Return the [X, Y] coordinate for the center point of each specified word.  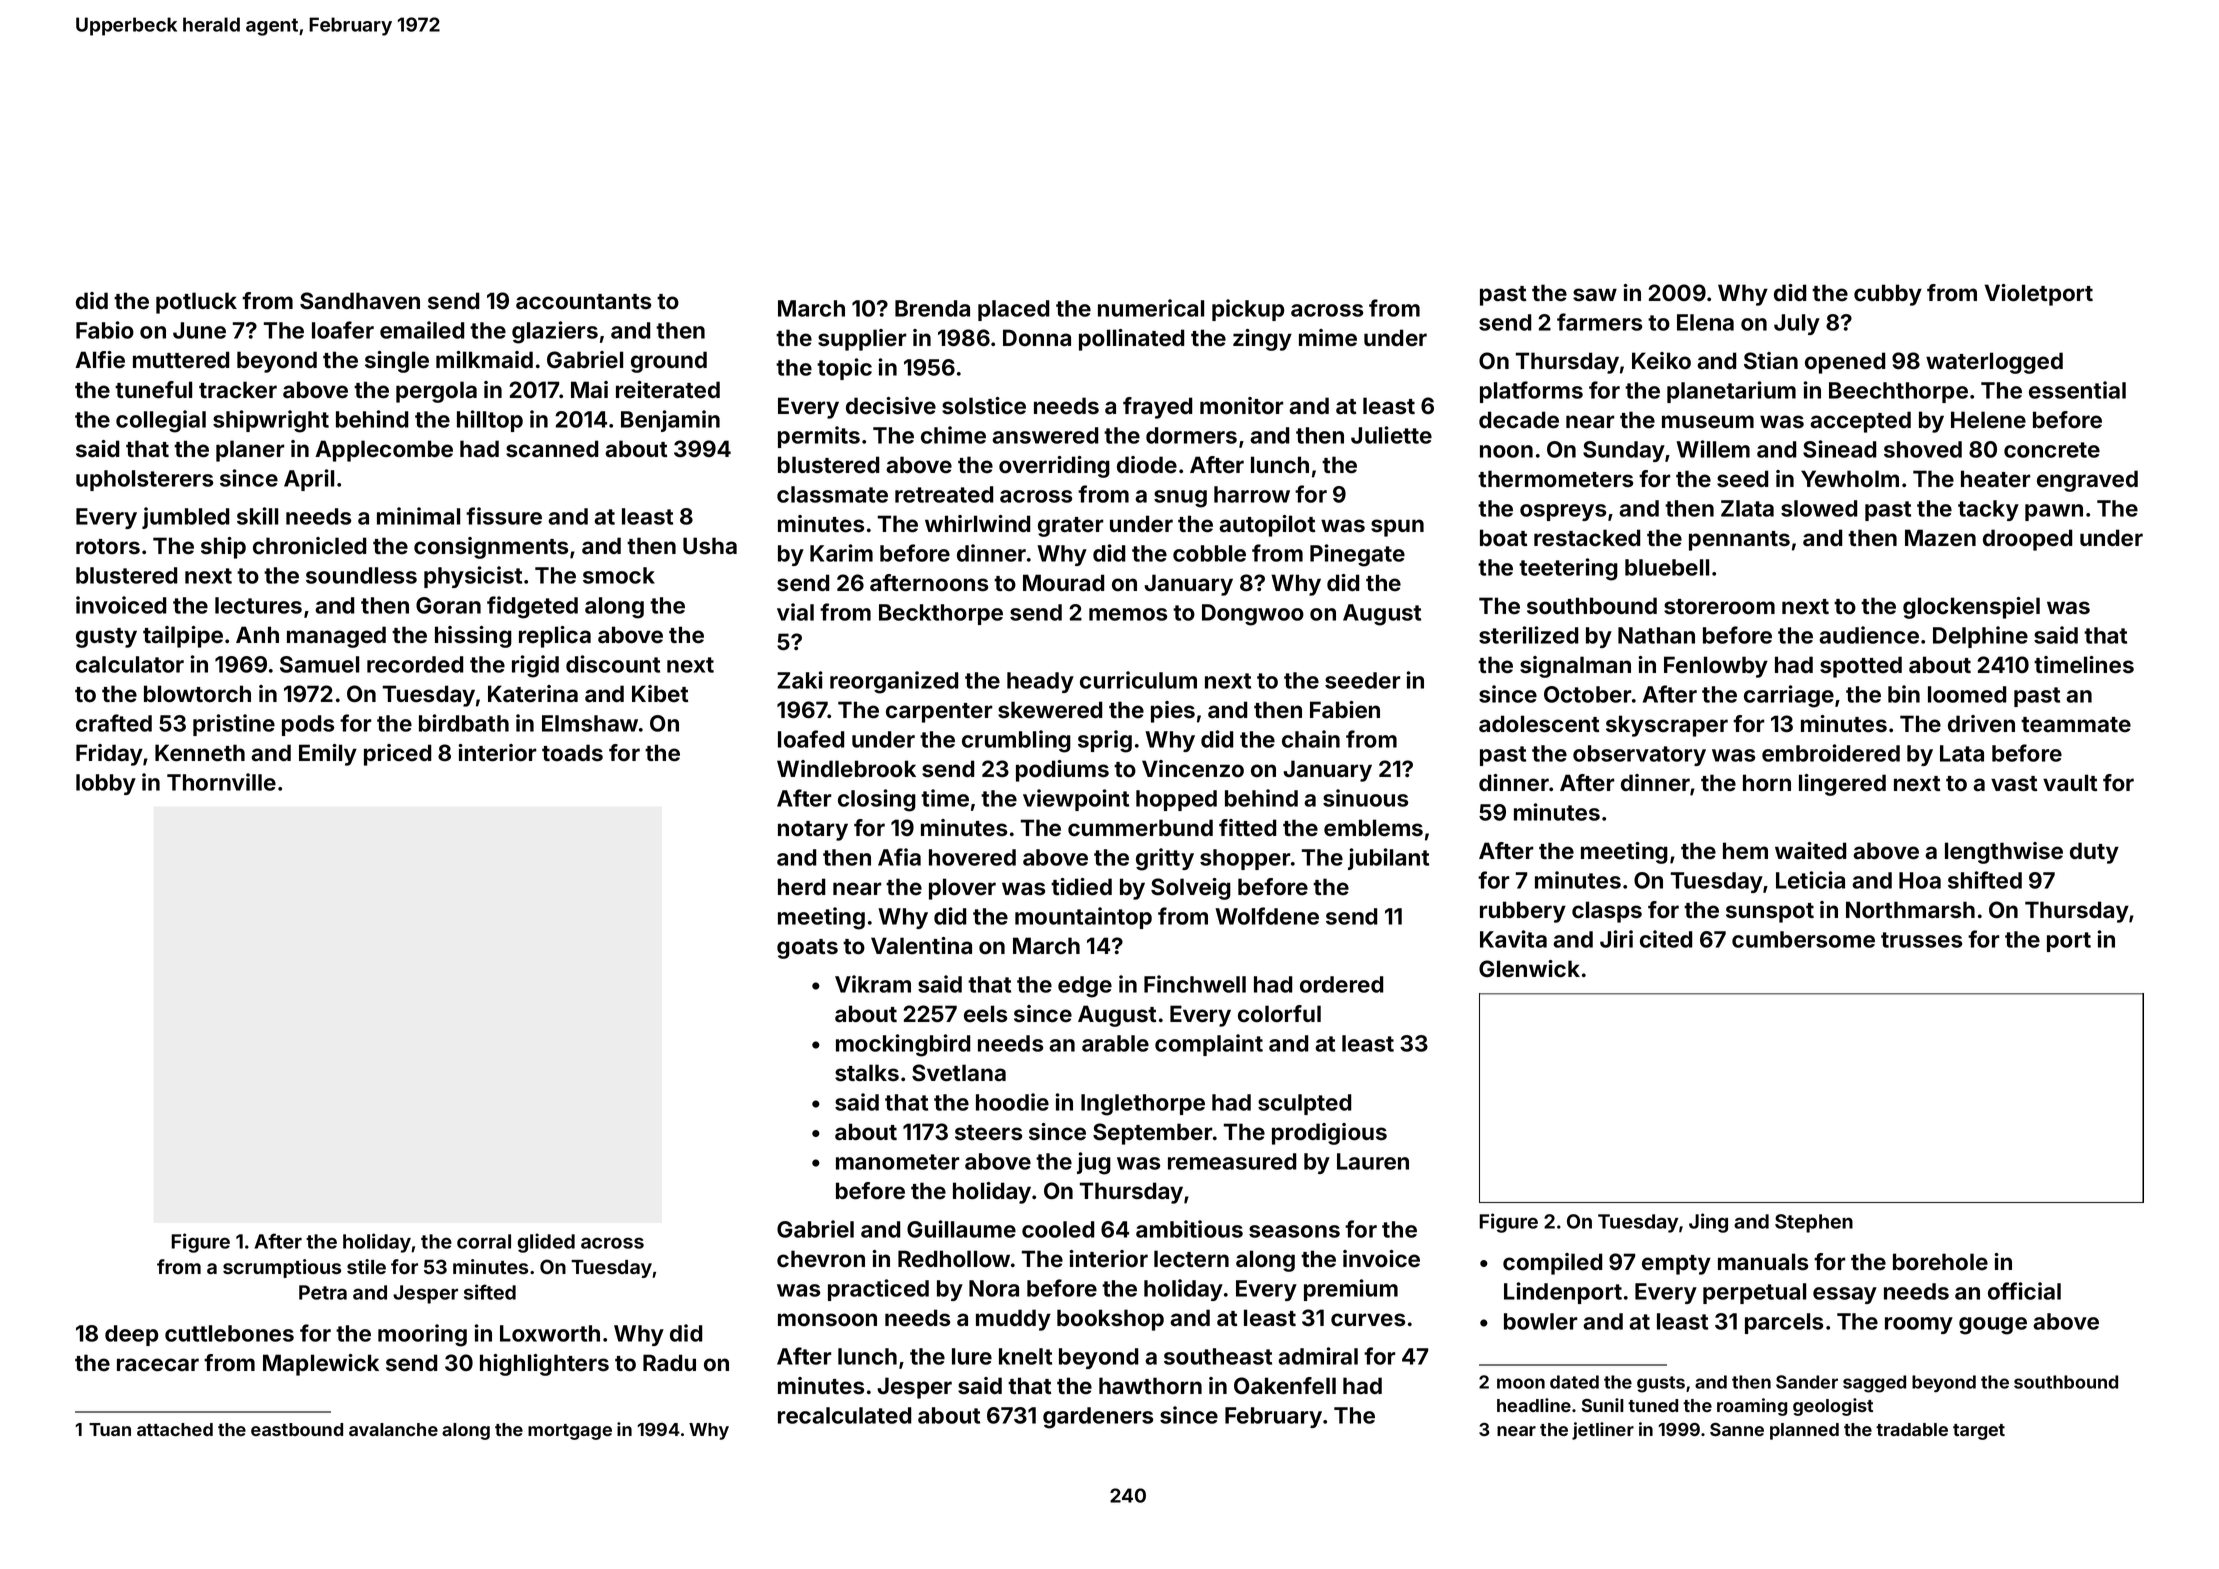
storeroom [1719, 607]
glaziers [555, 332]
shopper [1245, 859]
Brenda [932, 308]
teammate [2076, 725]
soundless [361, 575]
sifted [490, 1292]
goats [807, 949]
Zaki [800, 680]
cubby [1888, 295]
